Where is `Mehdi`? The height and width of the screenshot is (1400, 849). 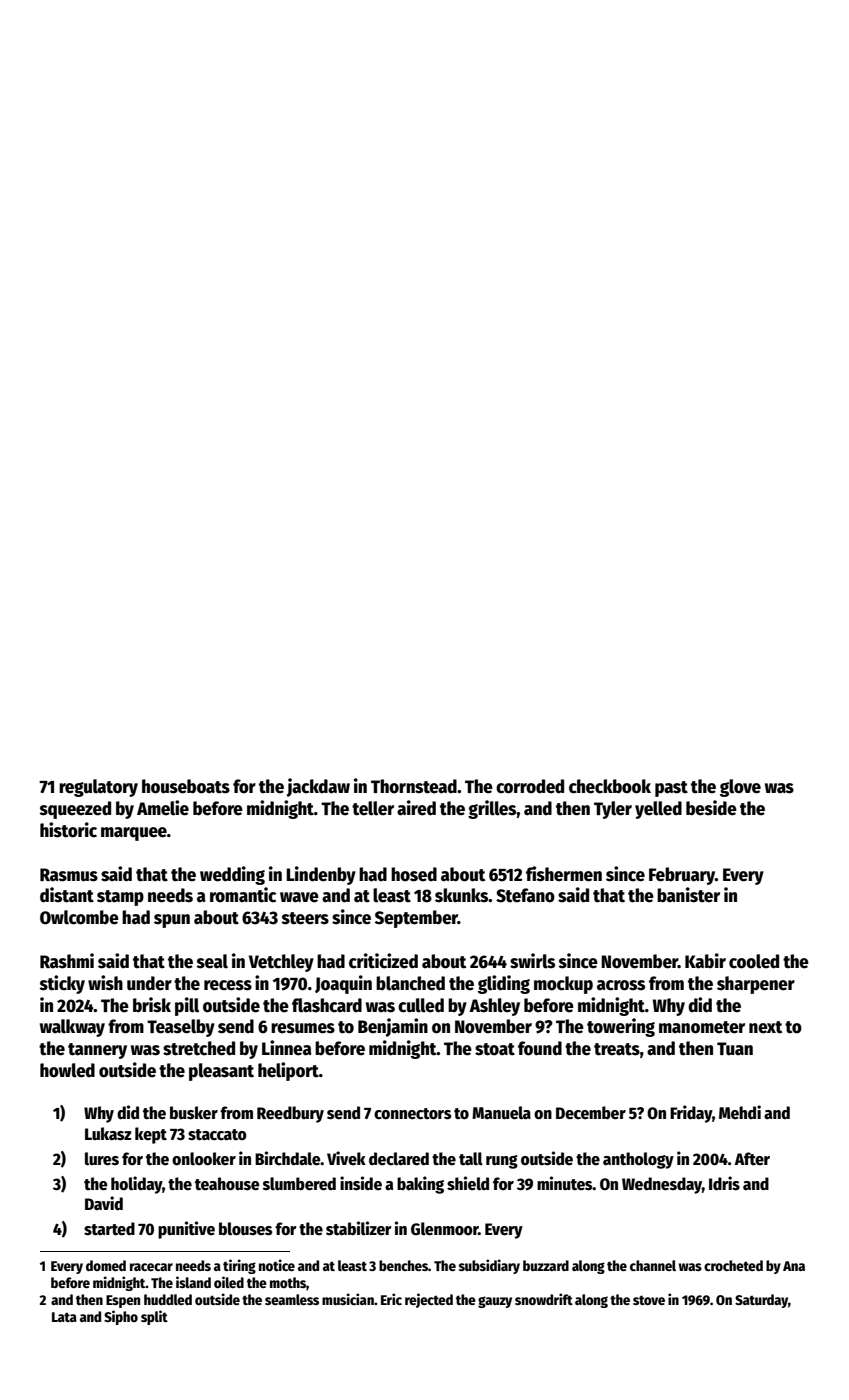
Mehdi is located at coordinates (740, 1112).
